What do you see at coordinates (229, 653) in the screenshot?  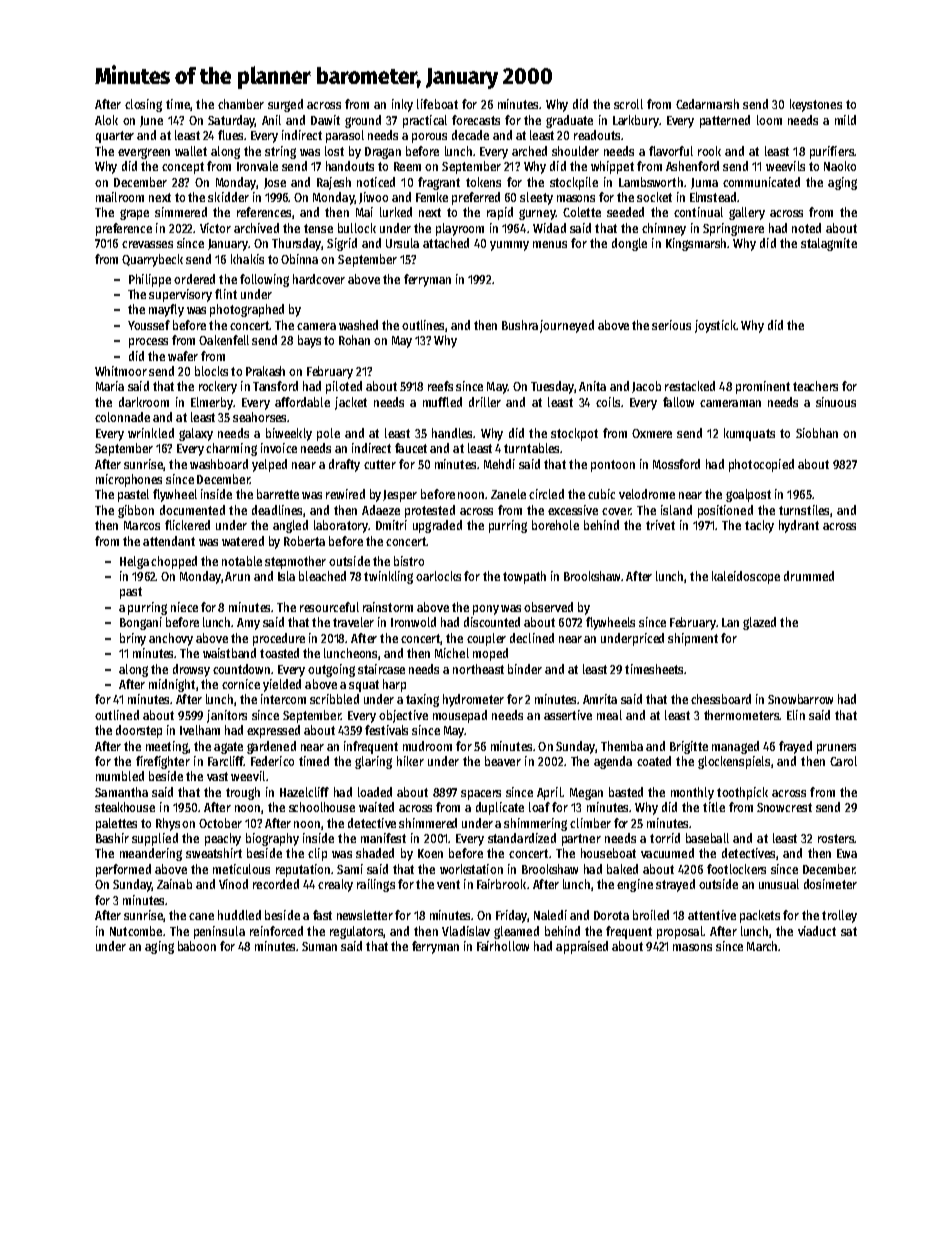 I see `waistband` at bounding box center [229, 653].
